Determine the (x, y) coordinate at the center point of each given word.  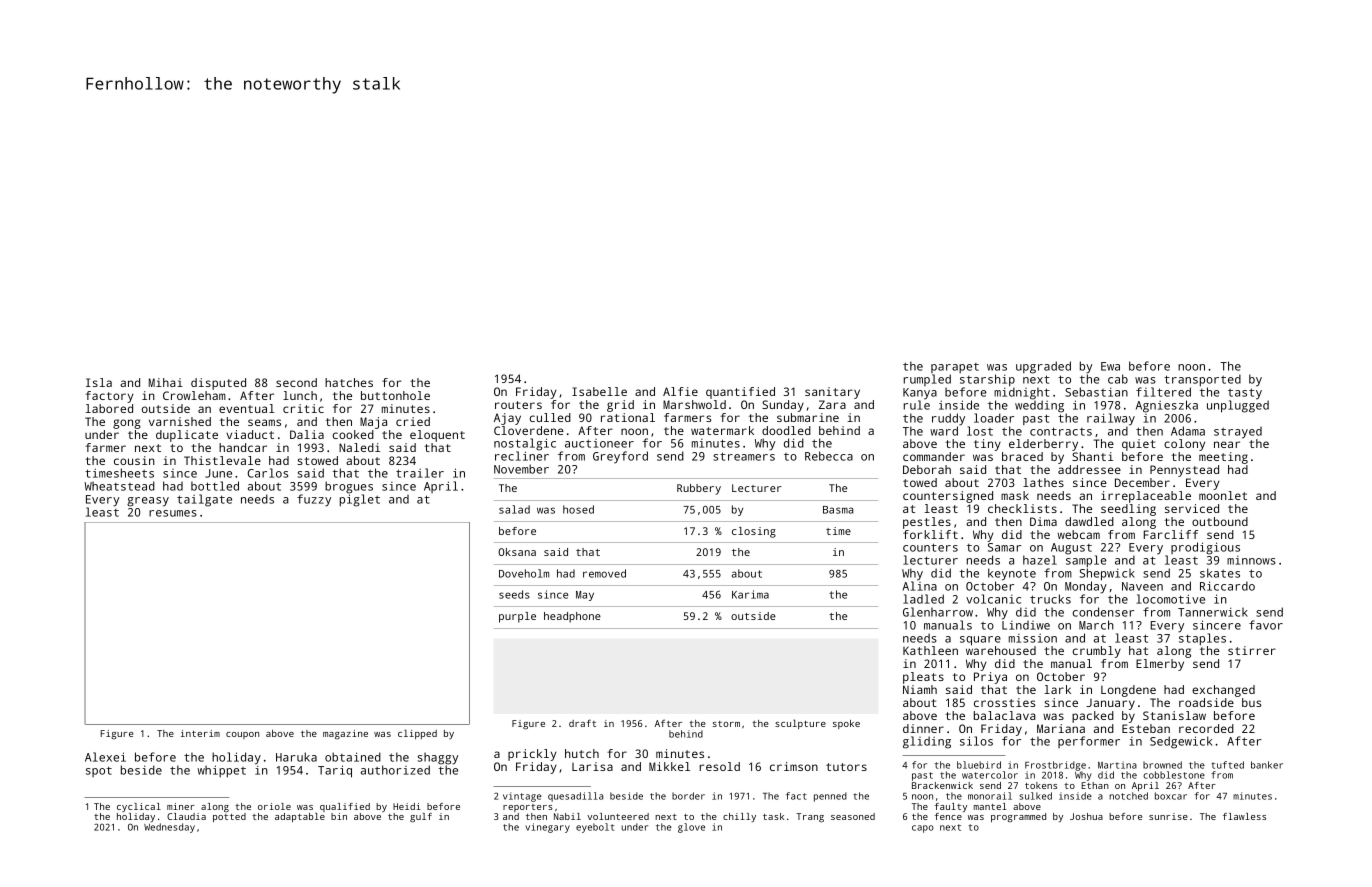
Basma (838, 510)
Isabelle (599, 391)
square (980, 641)
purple (517, 617)
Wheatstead (119, 486)
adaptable (300, 817)
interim (200, 733)
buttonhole (395, 395)
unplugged (1238, 406)
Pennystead (1184, 471)
